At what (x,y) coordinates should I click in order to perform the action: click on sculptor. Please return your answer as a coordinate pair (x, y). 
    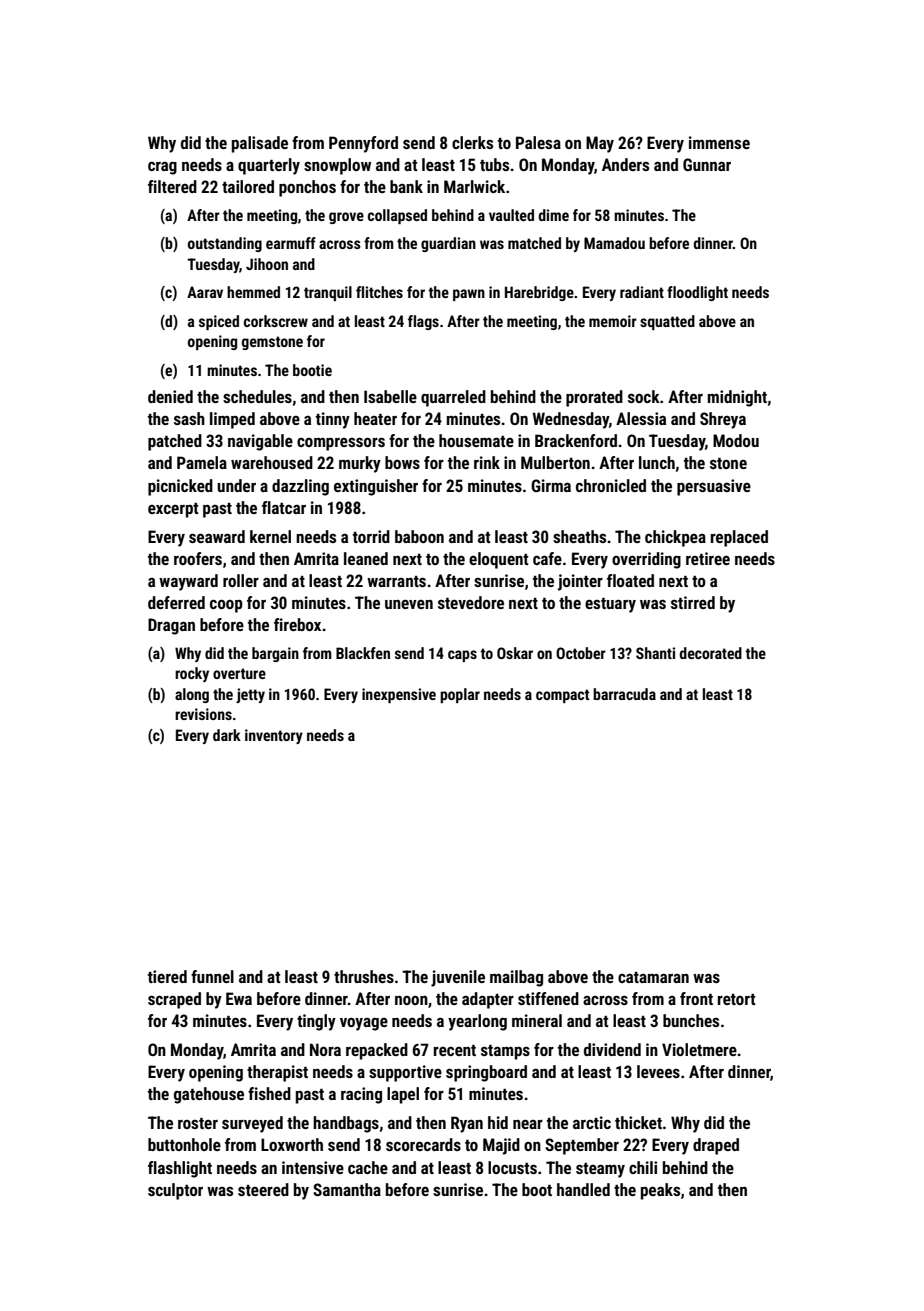
    Looking at the image, I should click on (175, 1191).
